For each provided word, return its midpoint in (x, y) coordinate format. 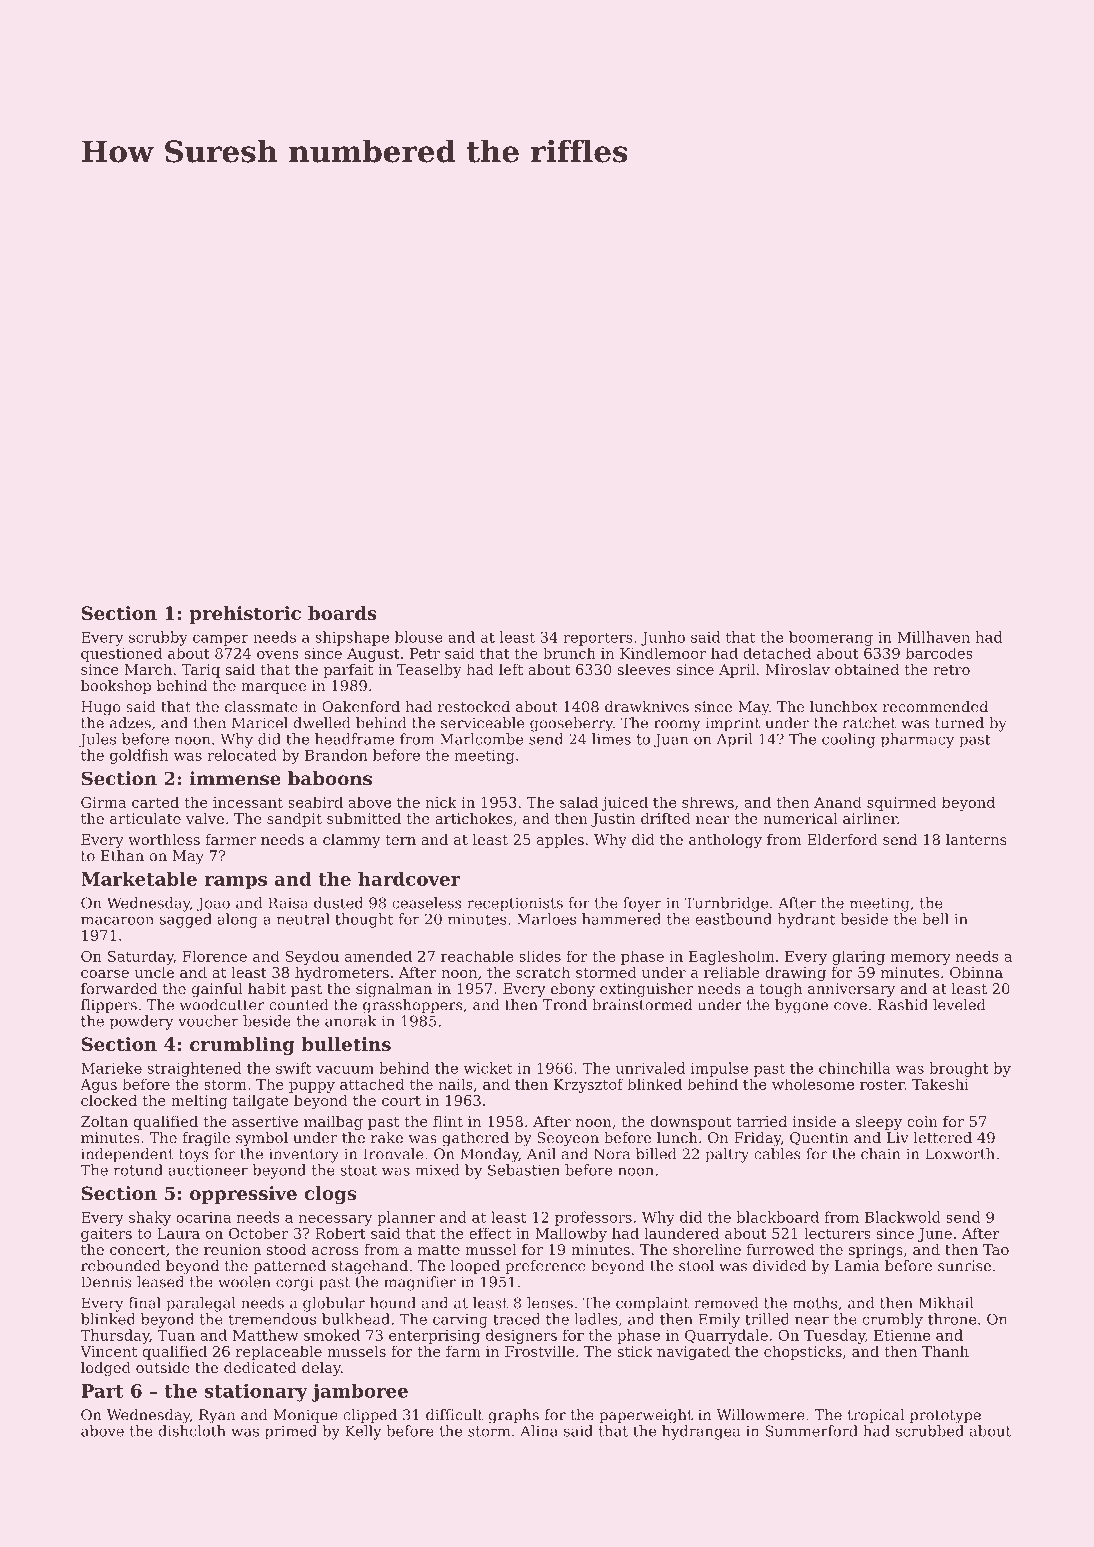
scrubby (158, 638)
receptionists (515, 904)
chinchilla (854, 1068)
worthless (164, 839)
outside (163, 1367)
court (401, 1101)
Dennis (106, 1282)
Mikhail (946, 1303)
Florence (214, 956)
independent (127, 1155)
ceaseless (427, 903)
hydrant (806, 920)
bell (935, 919)
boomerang (831, 638)
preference (545, 1267)
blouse (419, 637)
